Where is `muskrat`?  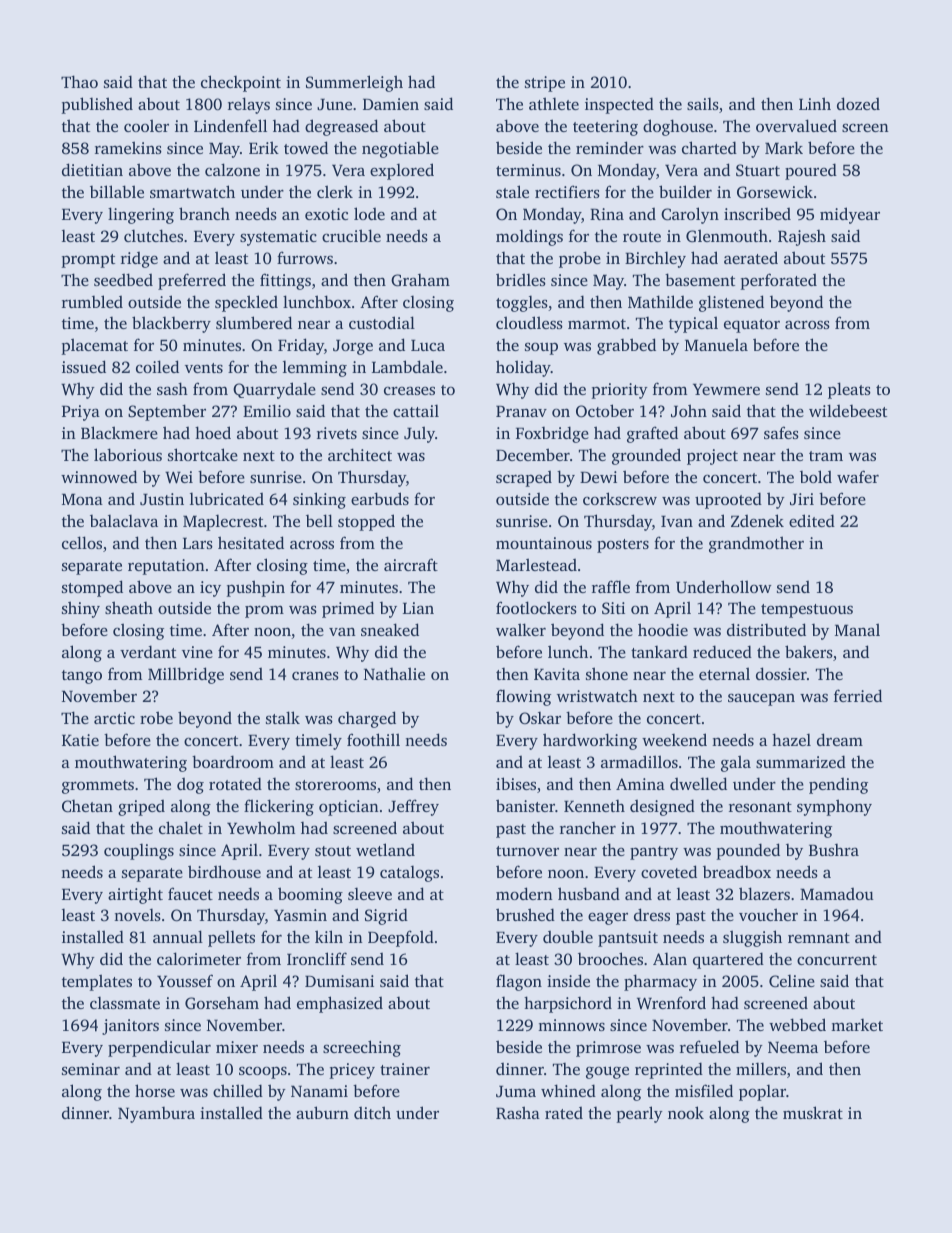
muskrat is located at coordinates (813, 1112).
